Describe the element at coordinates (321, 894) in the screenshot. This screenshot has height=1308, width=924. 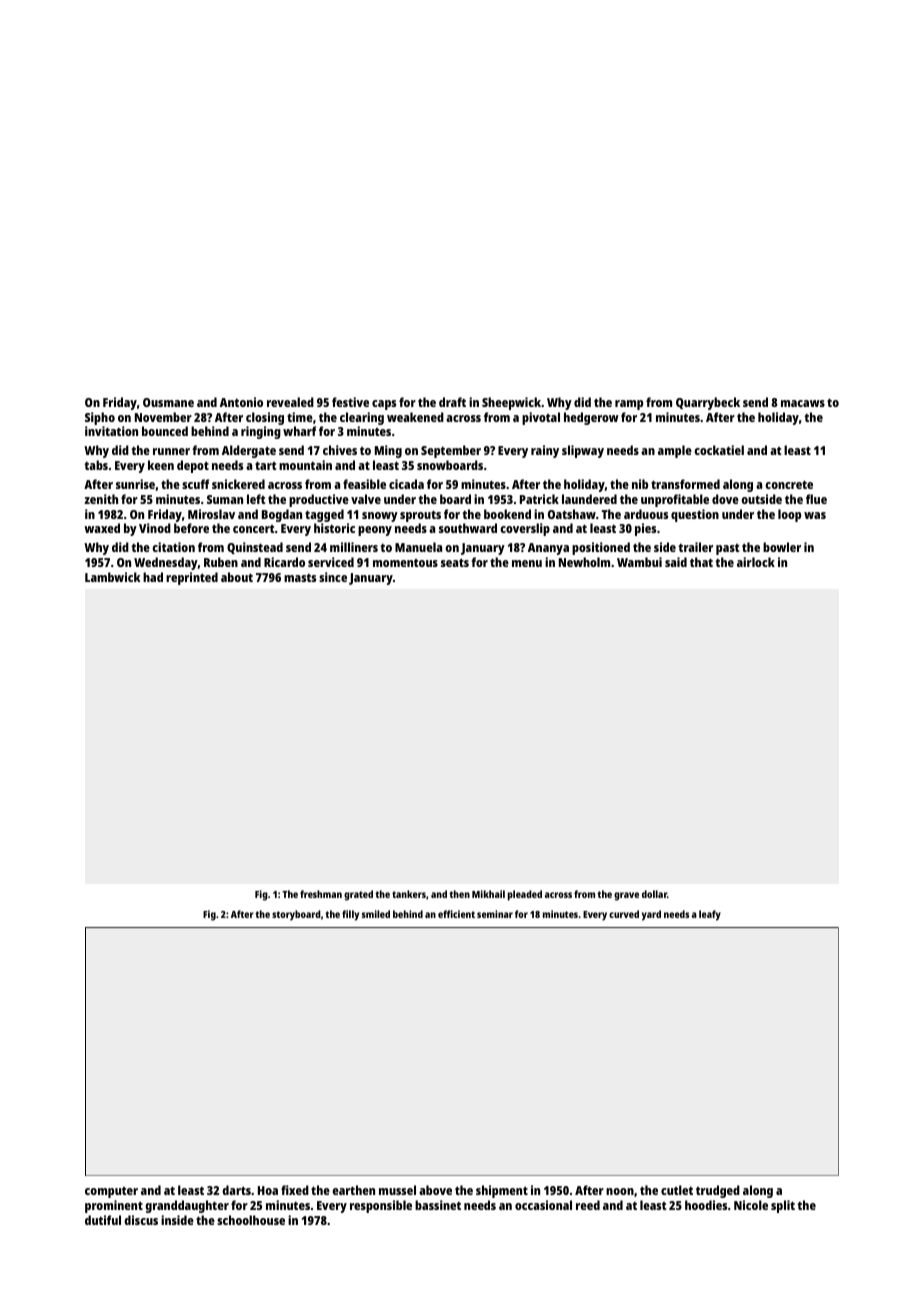
I see `freshman` at that location.
